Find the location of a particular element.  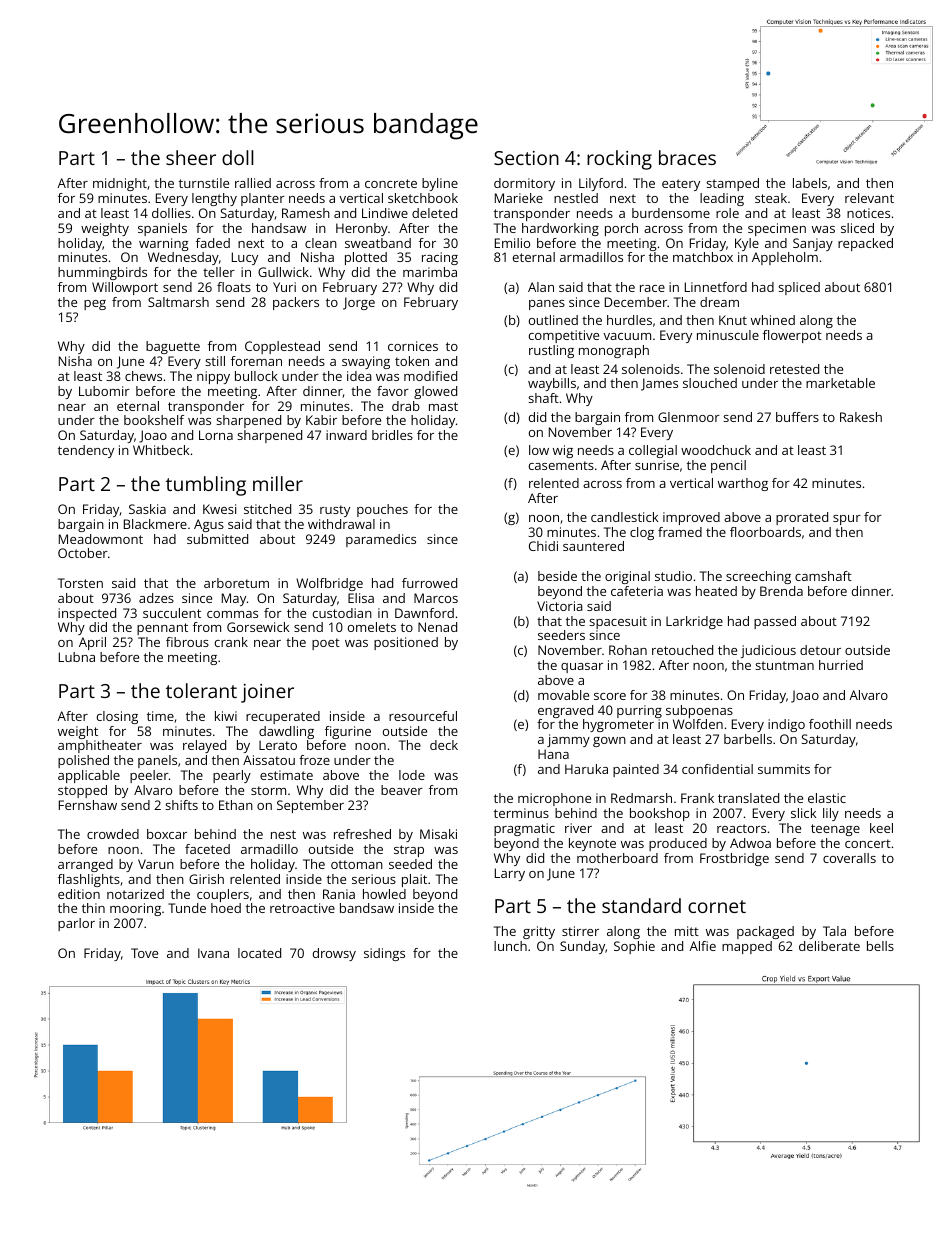

Section is located at coordinates (526, 158).
